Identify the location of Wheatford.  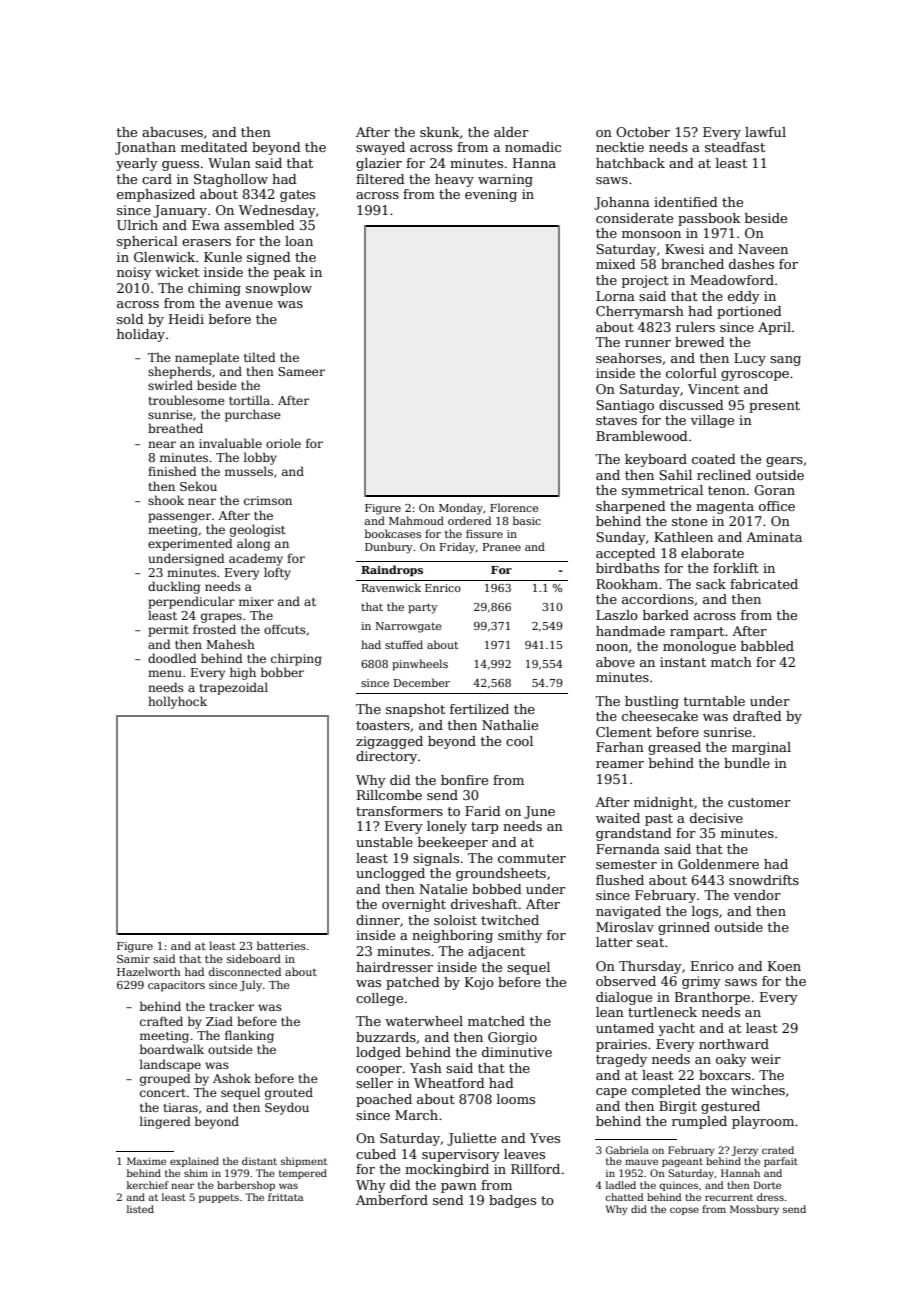
(449, 1083).
